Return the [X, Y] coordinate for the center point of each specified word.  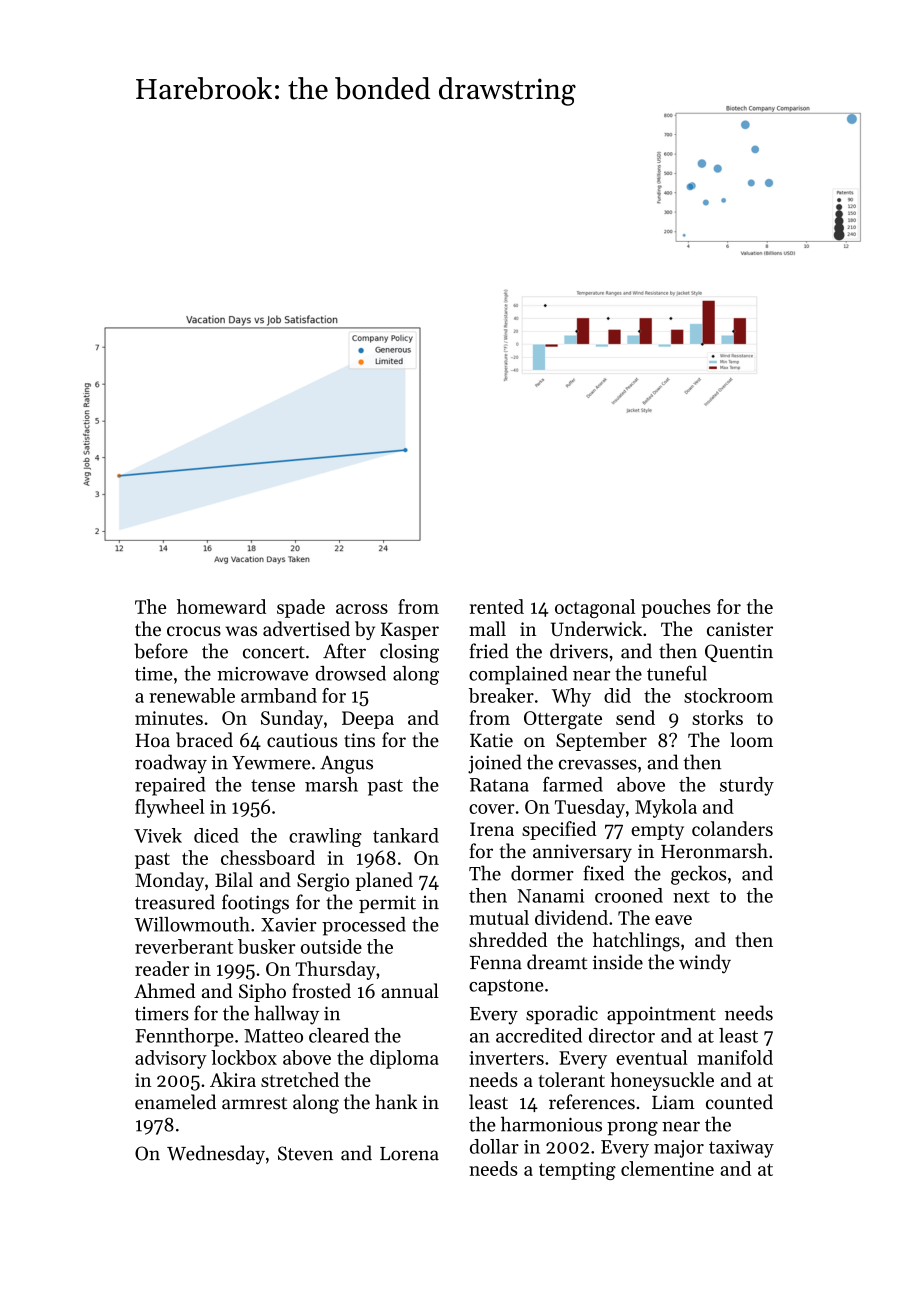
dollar [494, 1146]
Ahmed [164, 991]
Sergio [323, 882]
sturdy [747, 786]
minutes [169, 718]
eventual [652, 1057]
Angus [346, 764]
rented [497, 606]
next [691, 896]
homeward [221, 606]
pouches [676, 608]
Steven [305, 1153]
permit [387, 904]
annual [410, 990]
